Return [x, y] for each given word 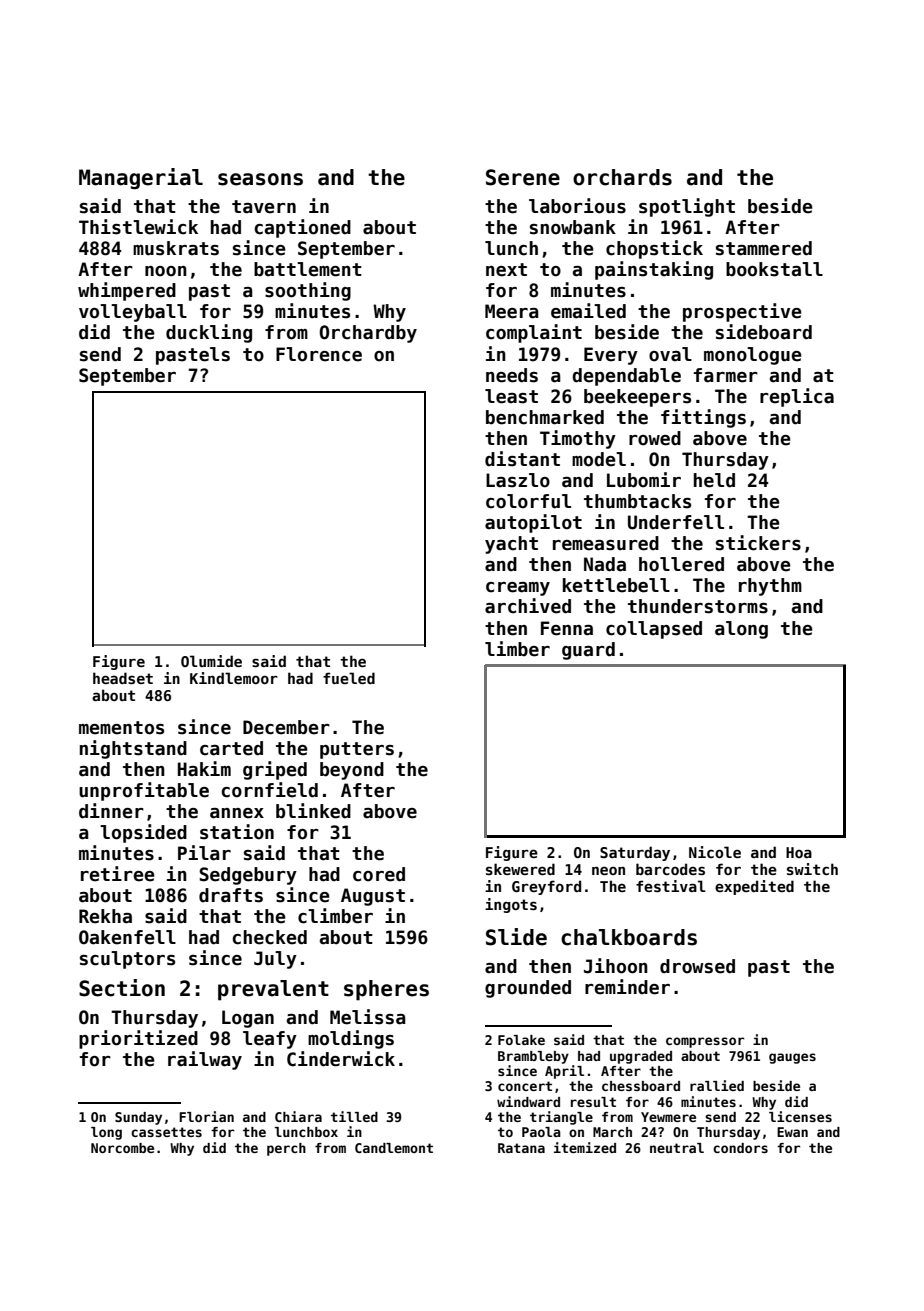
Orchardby [368, 334]
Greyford [546, 887]
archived [528, 606]
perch [286, 1149]
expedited [754, 887]
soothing [308, 291]
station [237, 832]
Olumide [211, 661]
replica [797, 397]
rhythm [770, 587]
